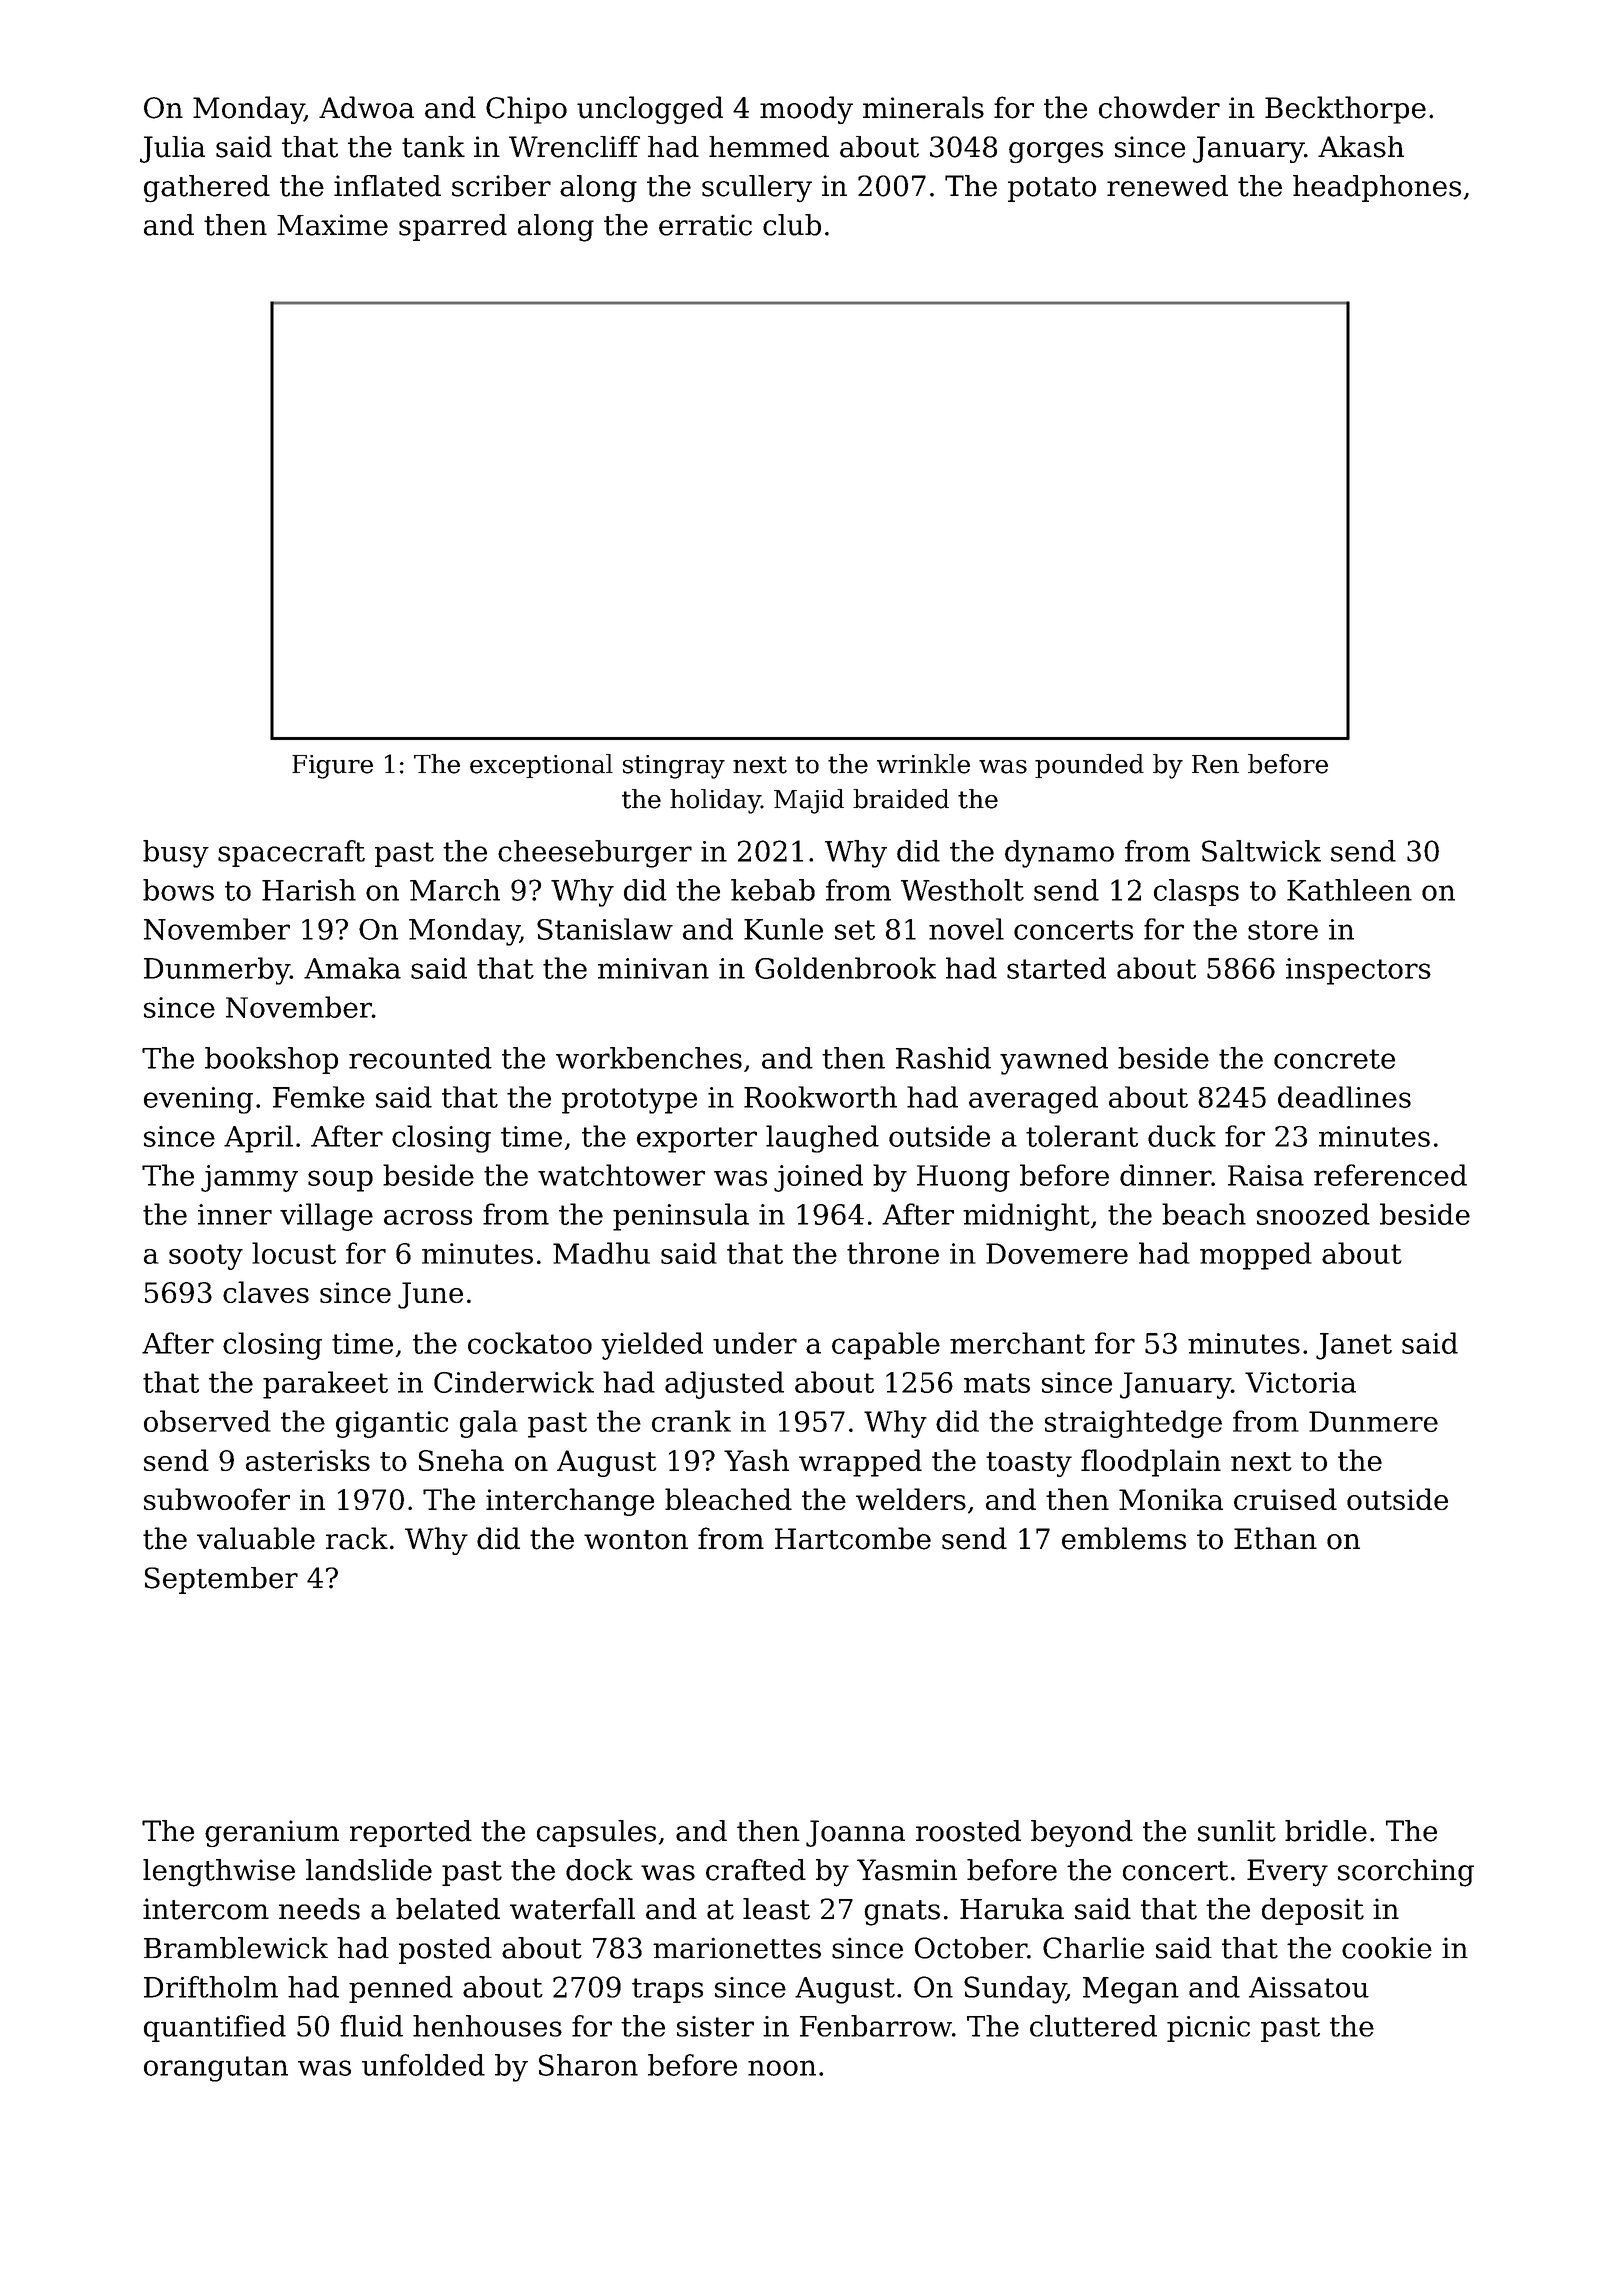 The height and width of the document is (2292, 1620). What do you see at coordinates (455, 890) in the document?
I see `March` at bounding box center [455, 890].
